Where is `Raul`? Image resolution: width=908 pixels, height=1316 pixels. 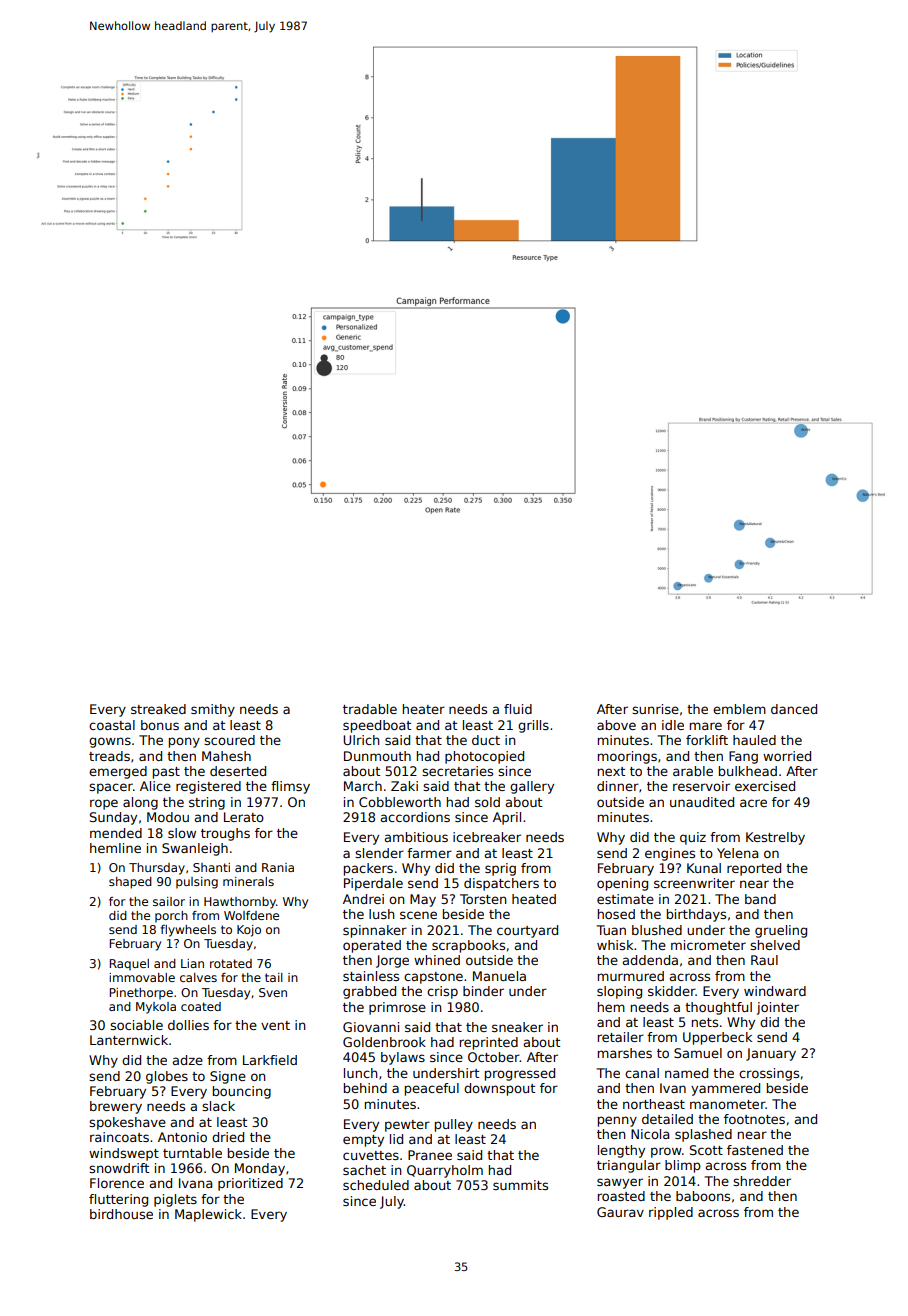 Raul is located at coordinates (764, 960).
